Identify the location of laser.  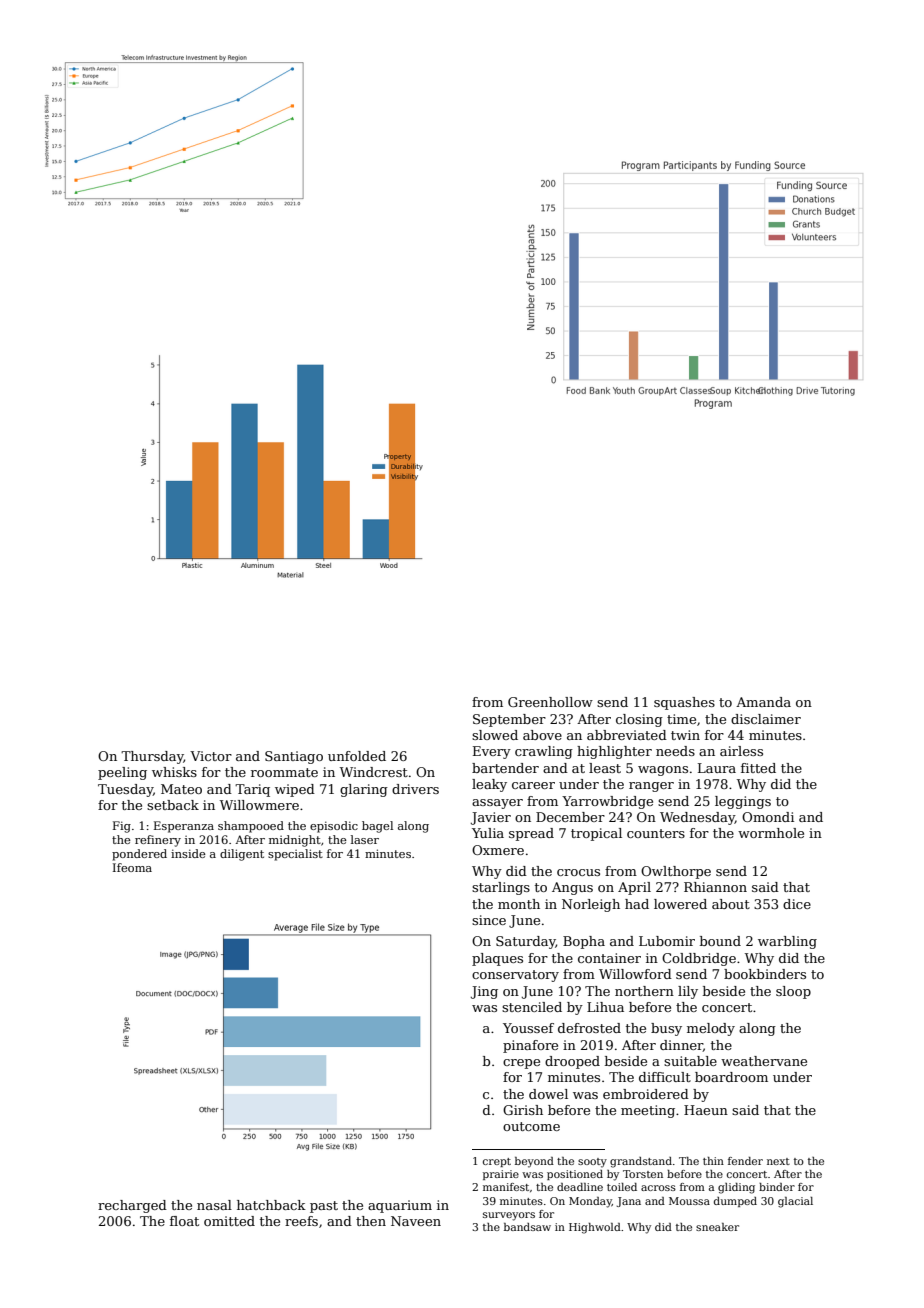
(365, 839).
